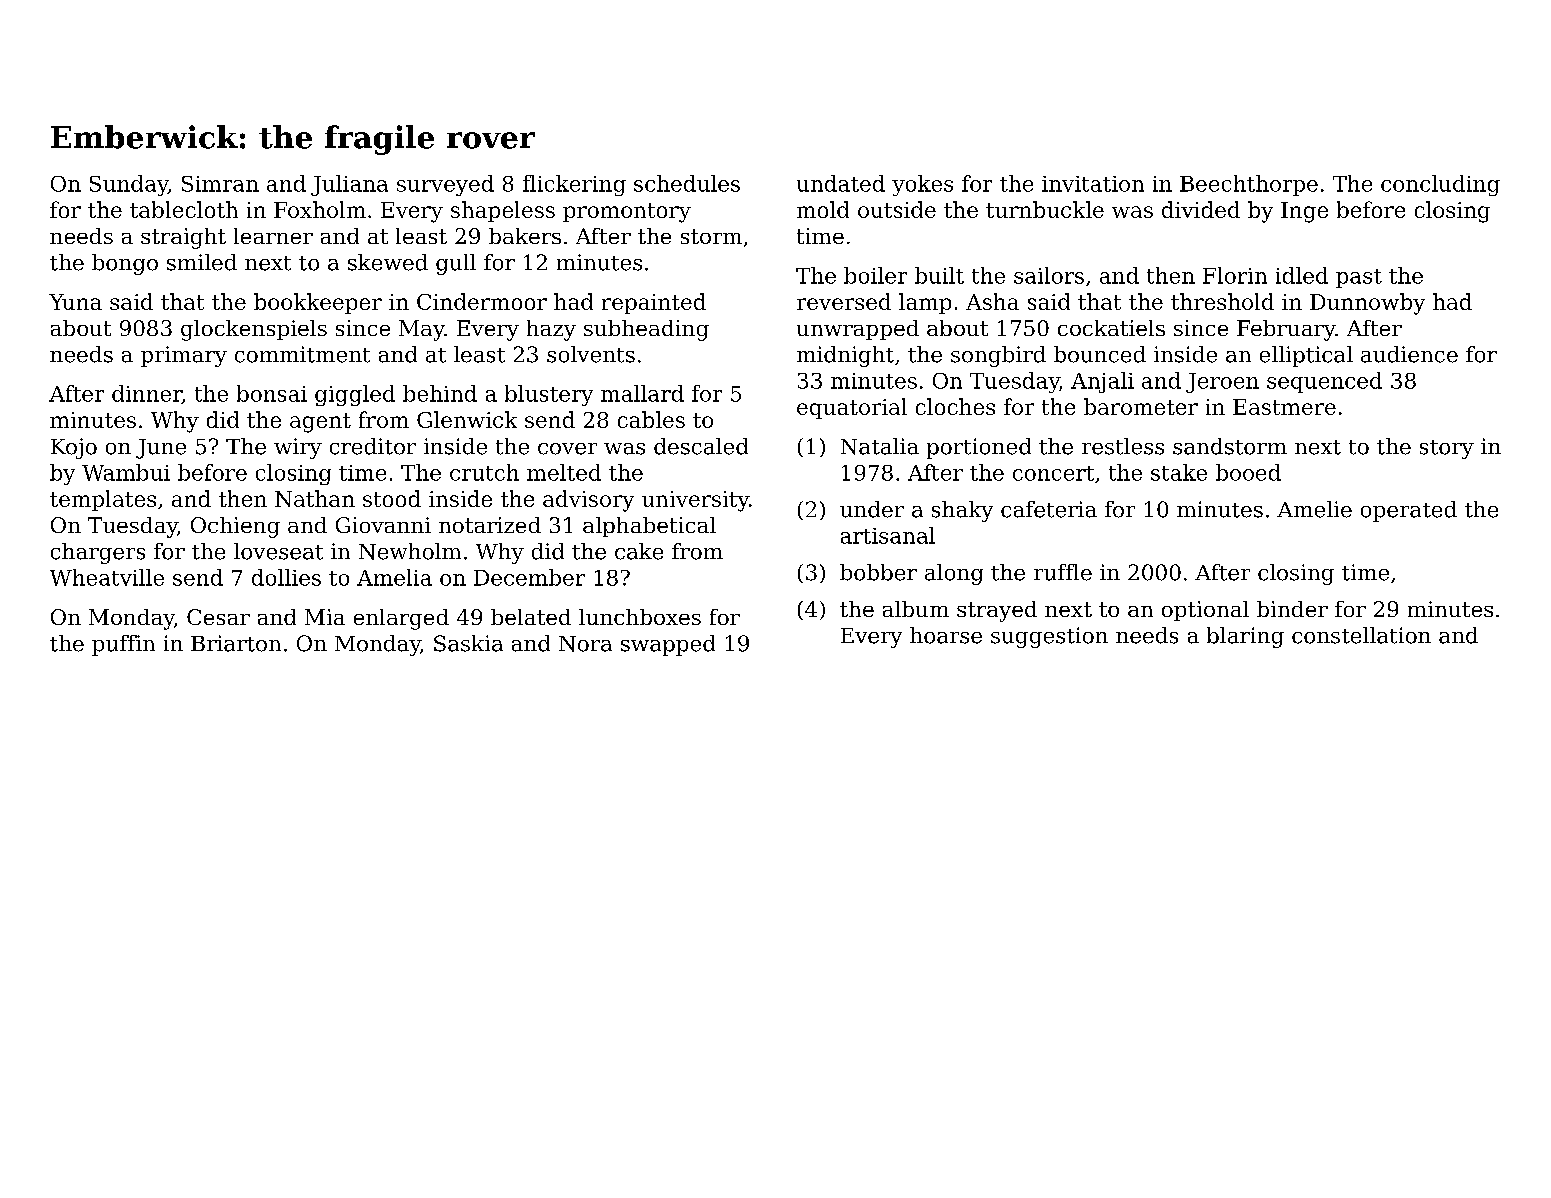 The width and height of the screenshot is (1551, 1198). Describe the element at coordinates (1248, 472) in the screenshot. I see `booed` at that location.
